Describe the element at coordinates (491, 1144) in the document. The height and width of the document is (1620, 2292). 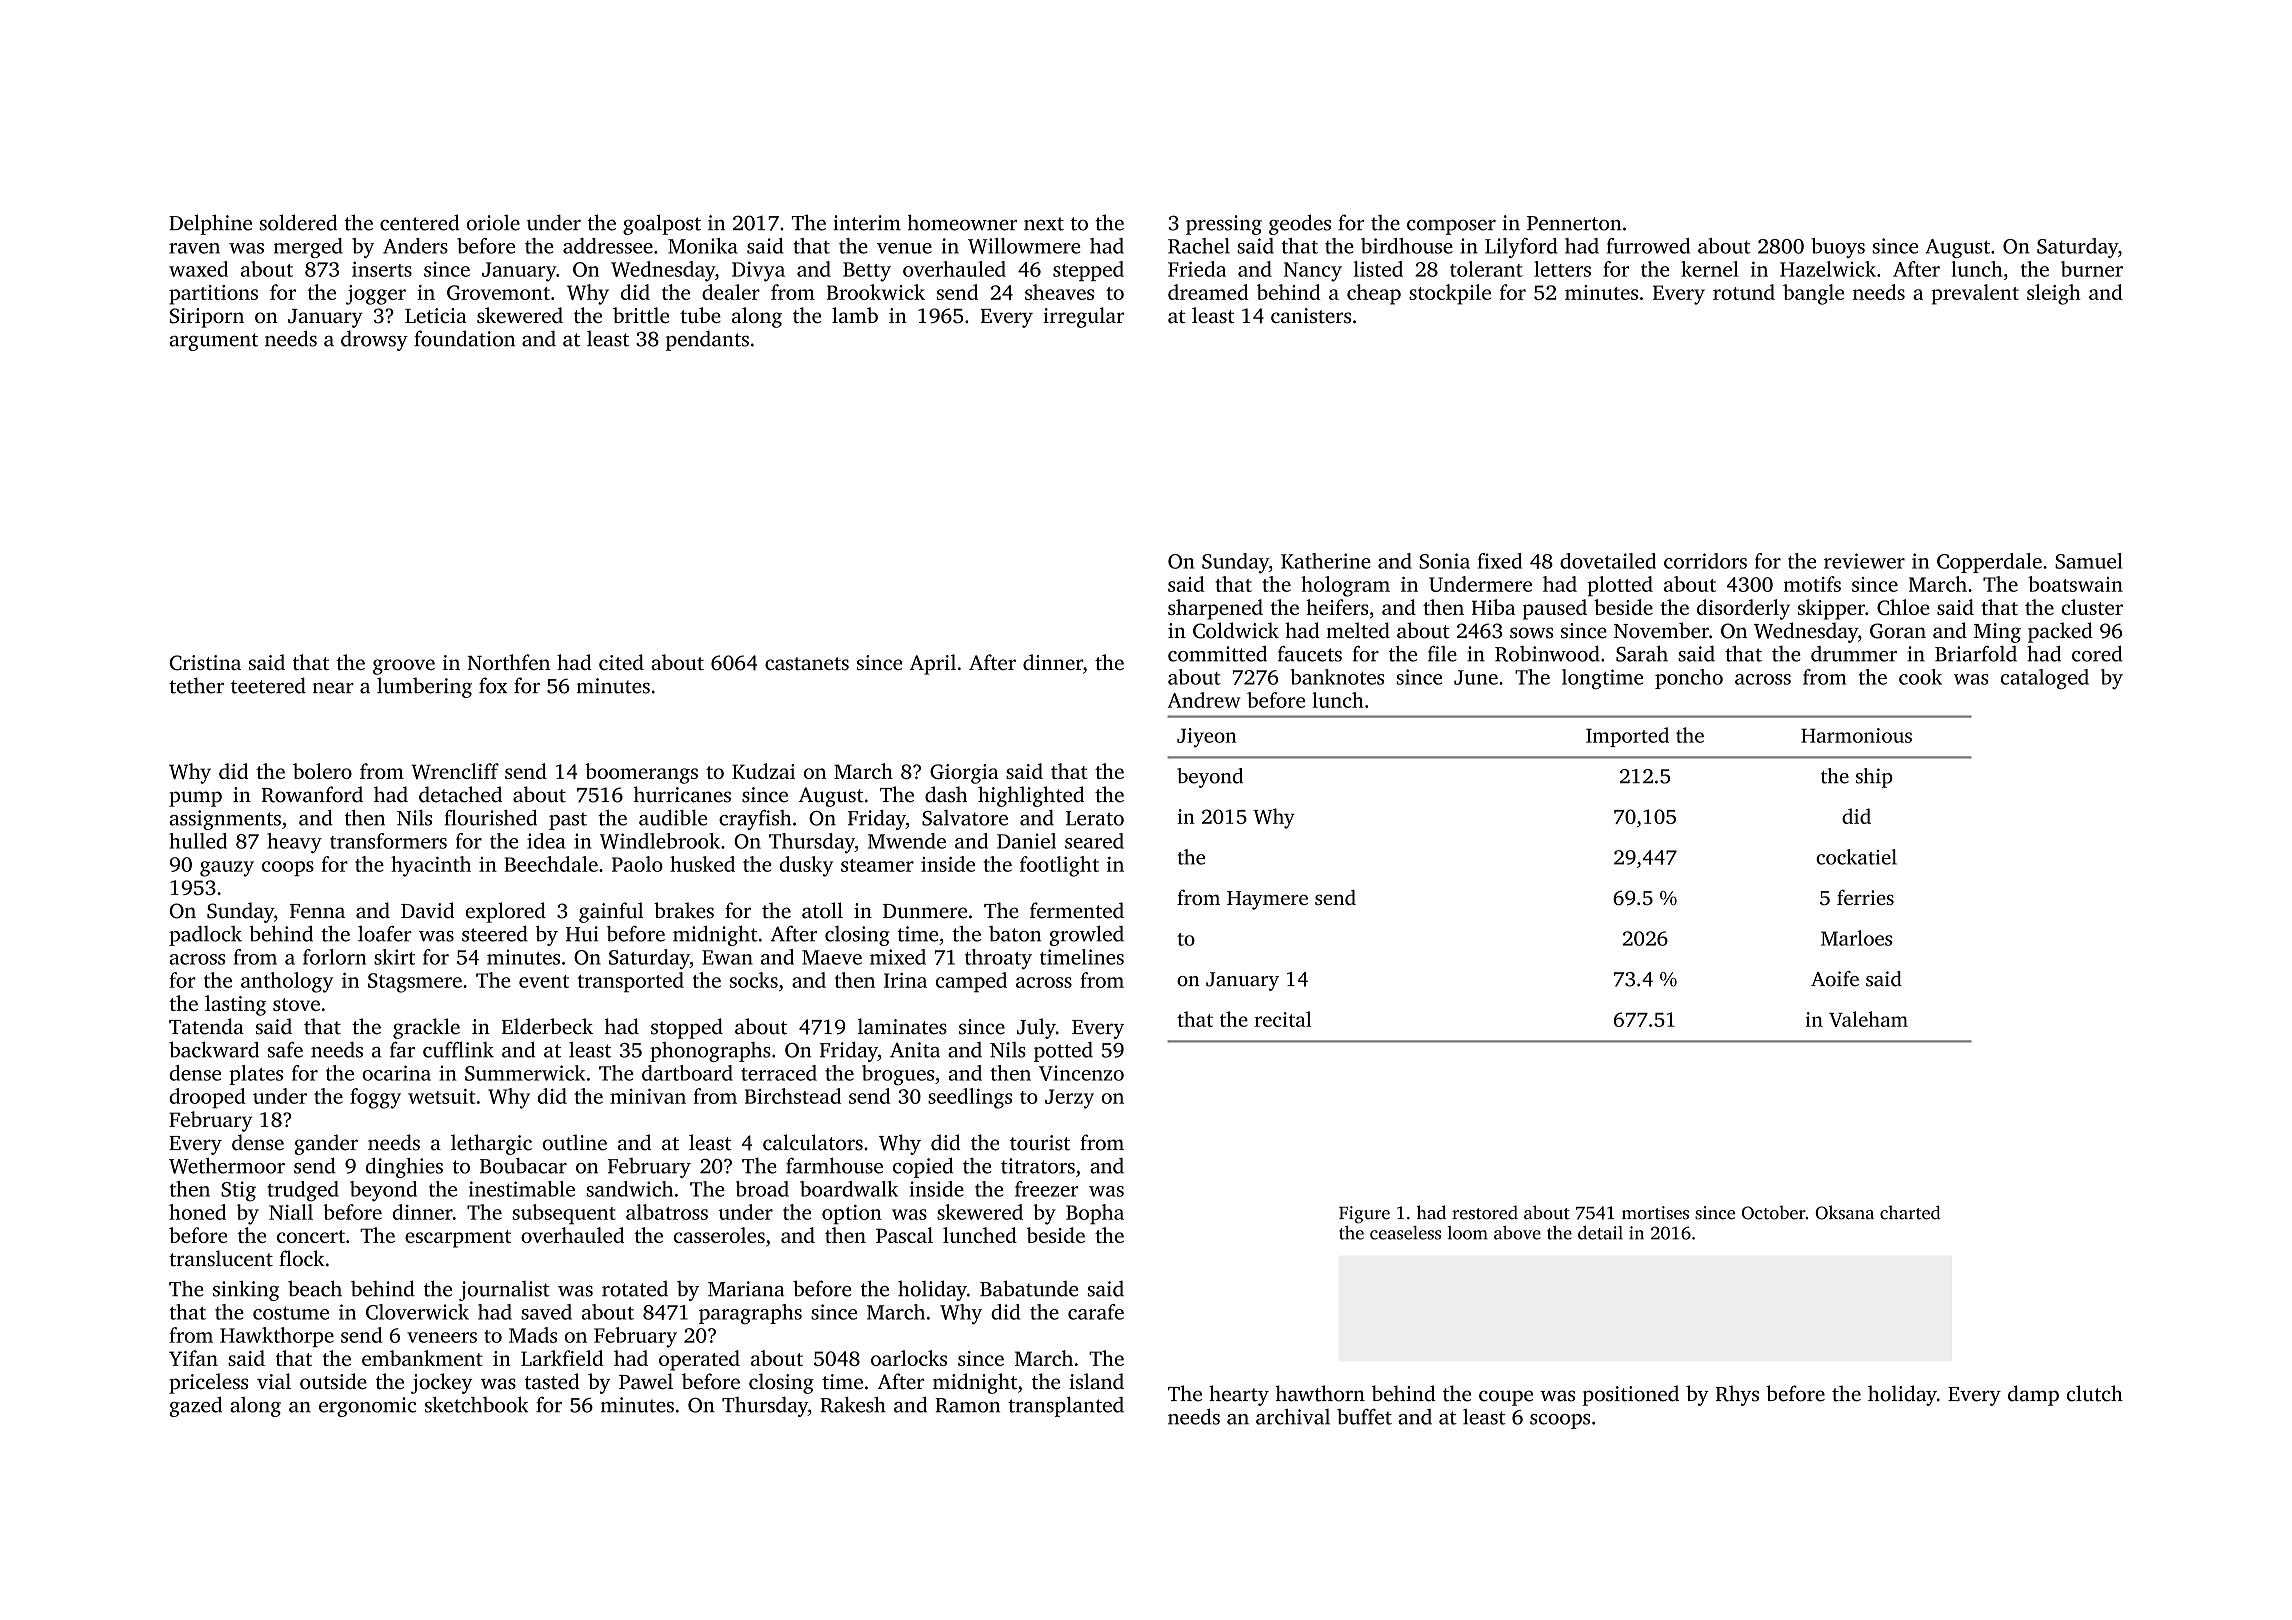
I see `lethargic` at that location.
